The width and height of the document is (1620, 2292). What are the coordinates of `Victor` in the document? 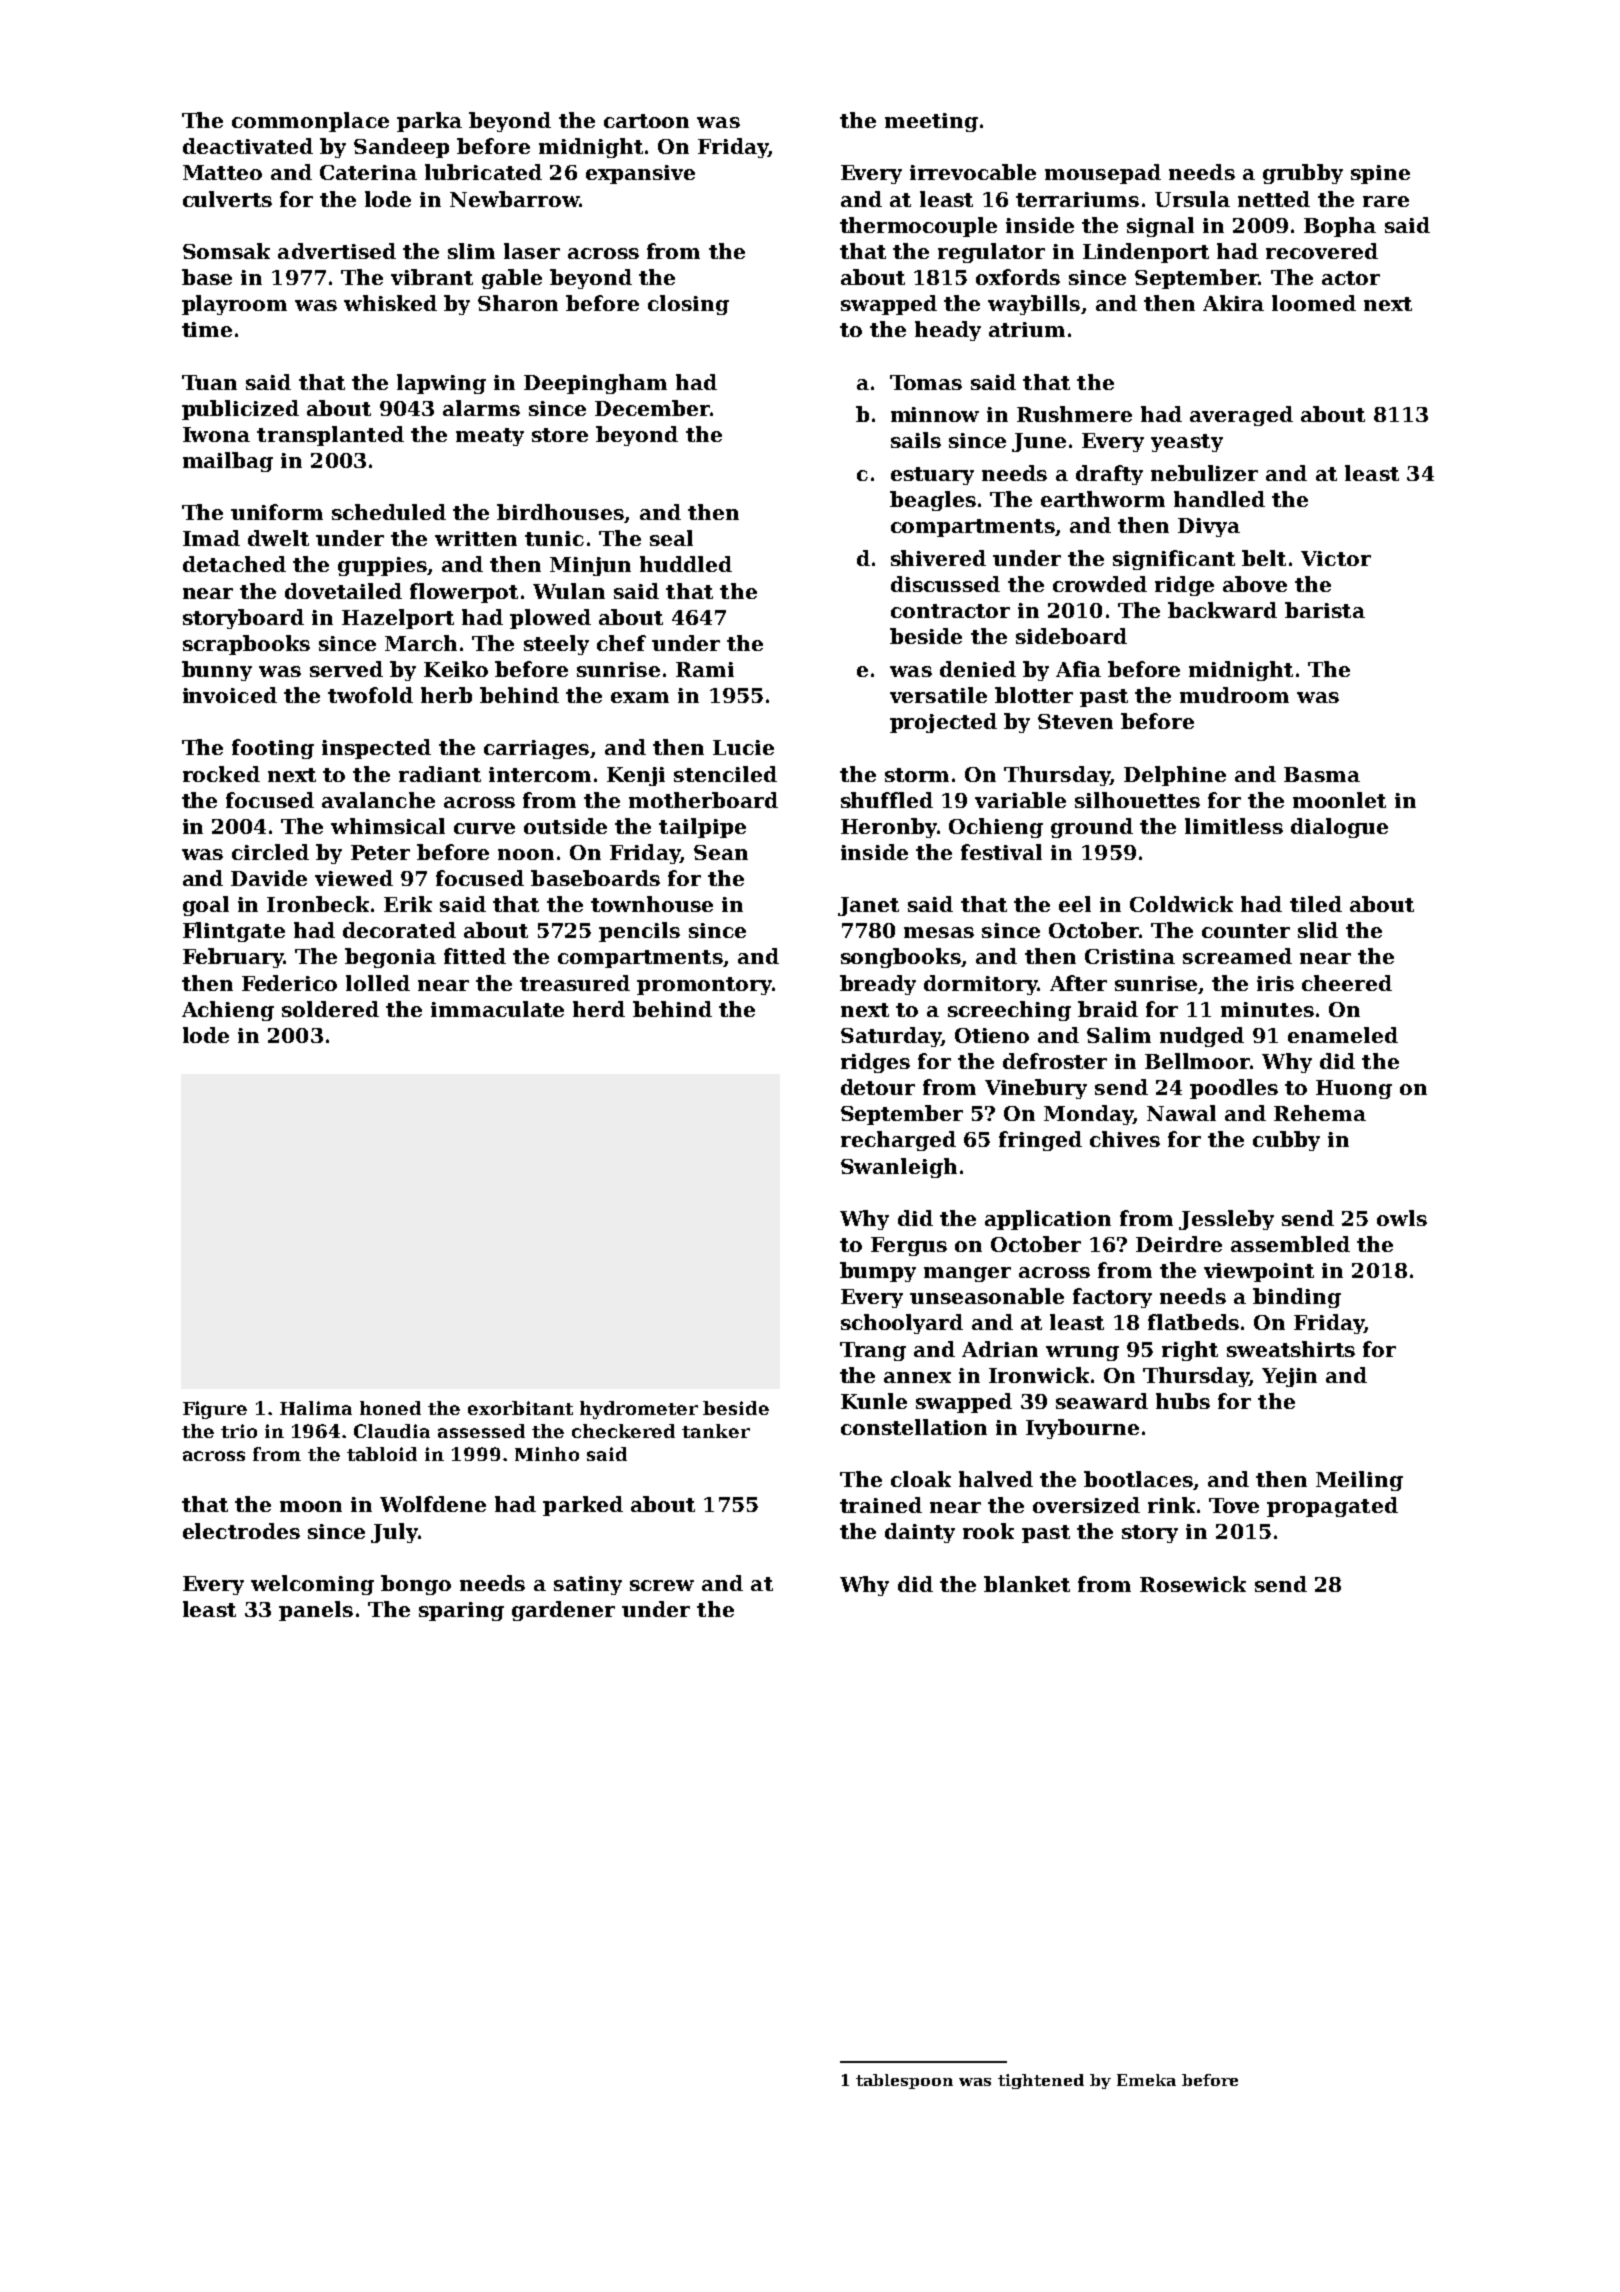 It's located at (1336, 558).
